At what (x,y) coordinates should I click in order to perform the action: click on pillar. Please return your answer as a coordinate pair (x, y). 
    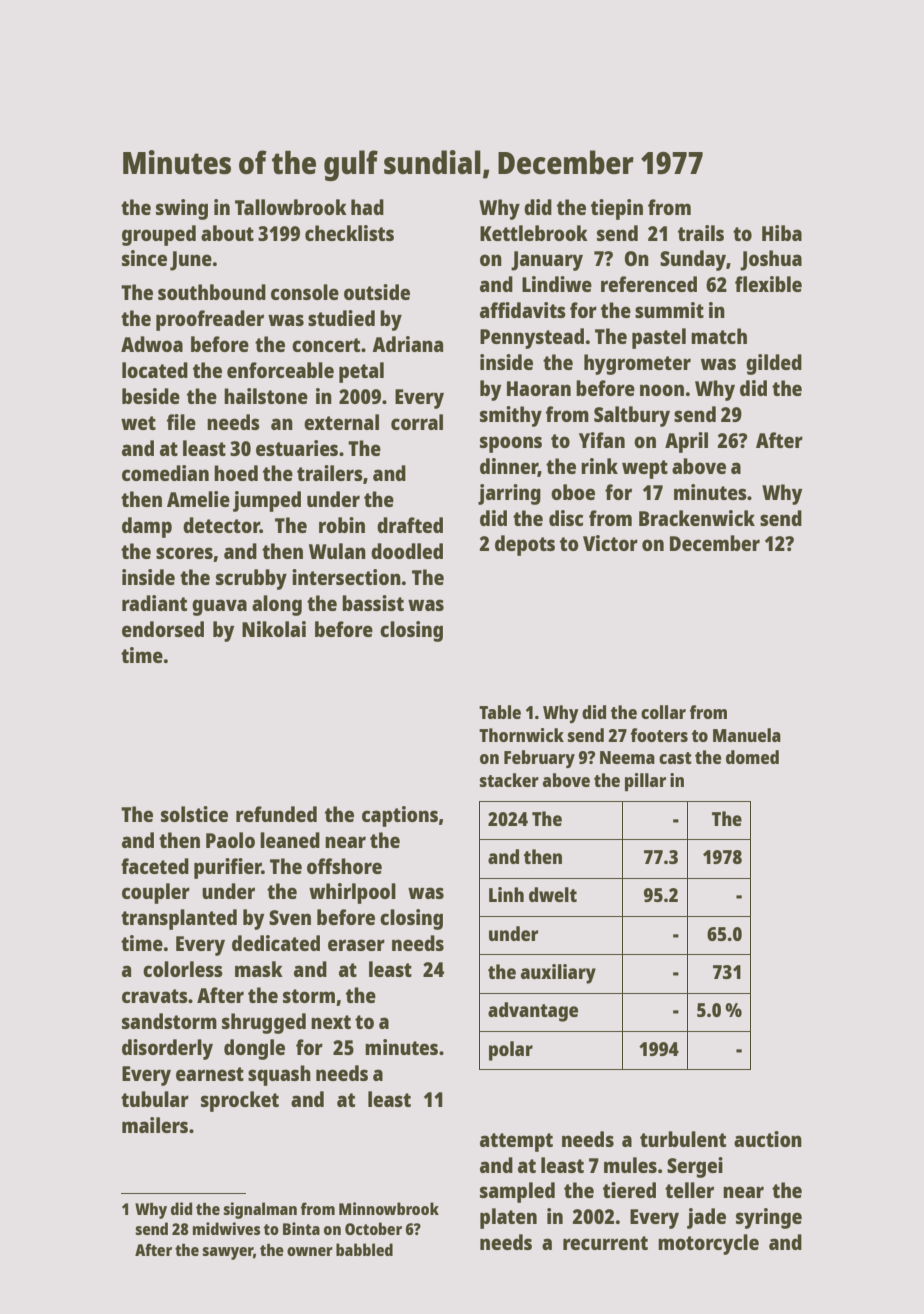
    Looking at the image, I should click on (645, 782).
